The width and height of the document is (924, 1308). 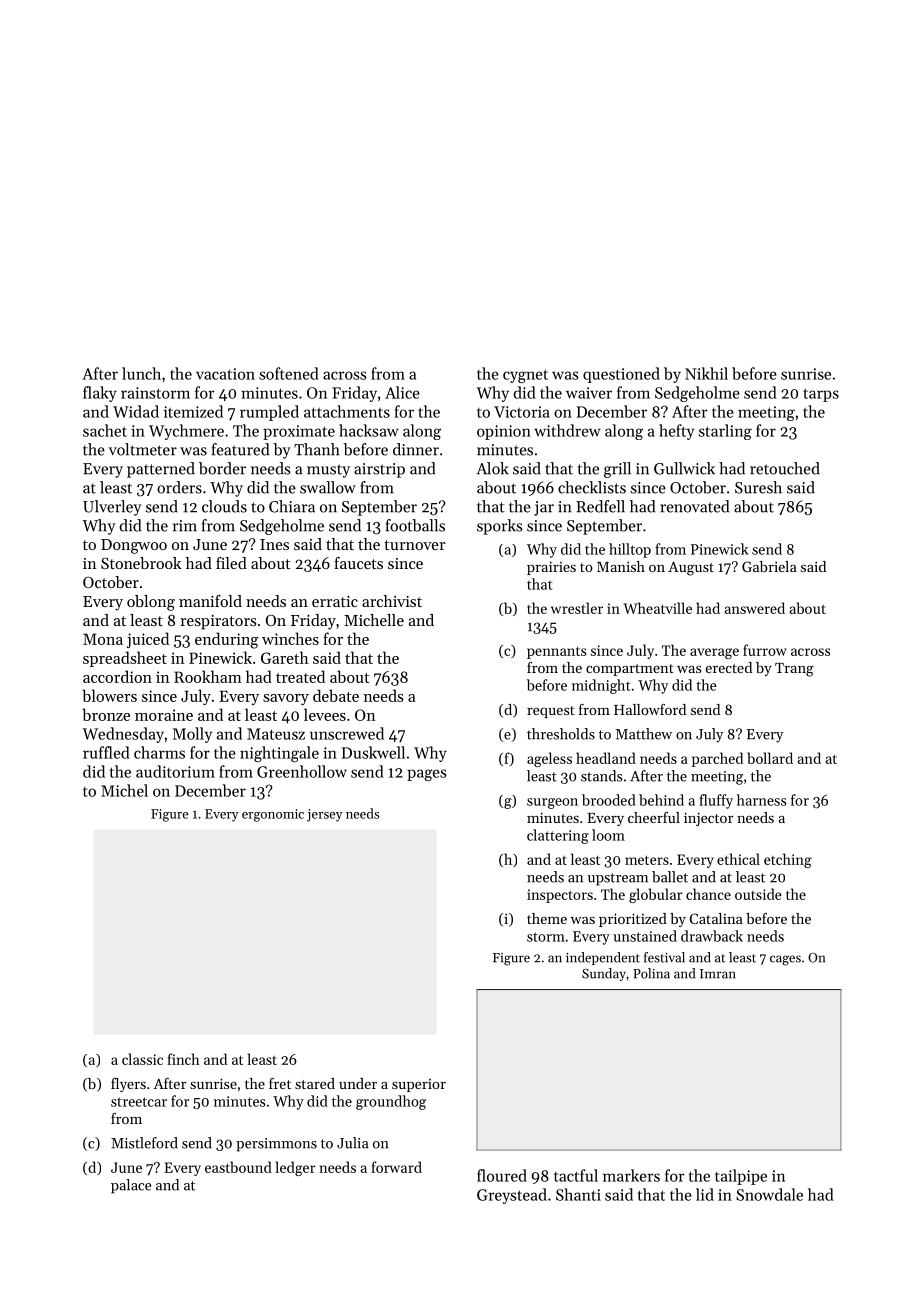 I want to click on superior, so click(x=419, y=1085).
